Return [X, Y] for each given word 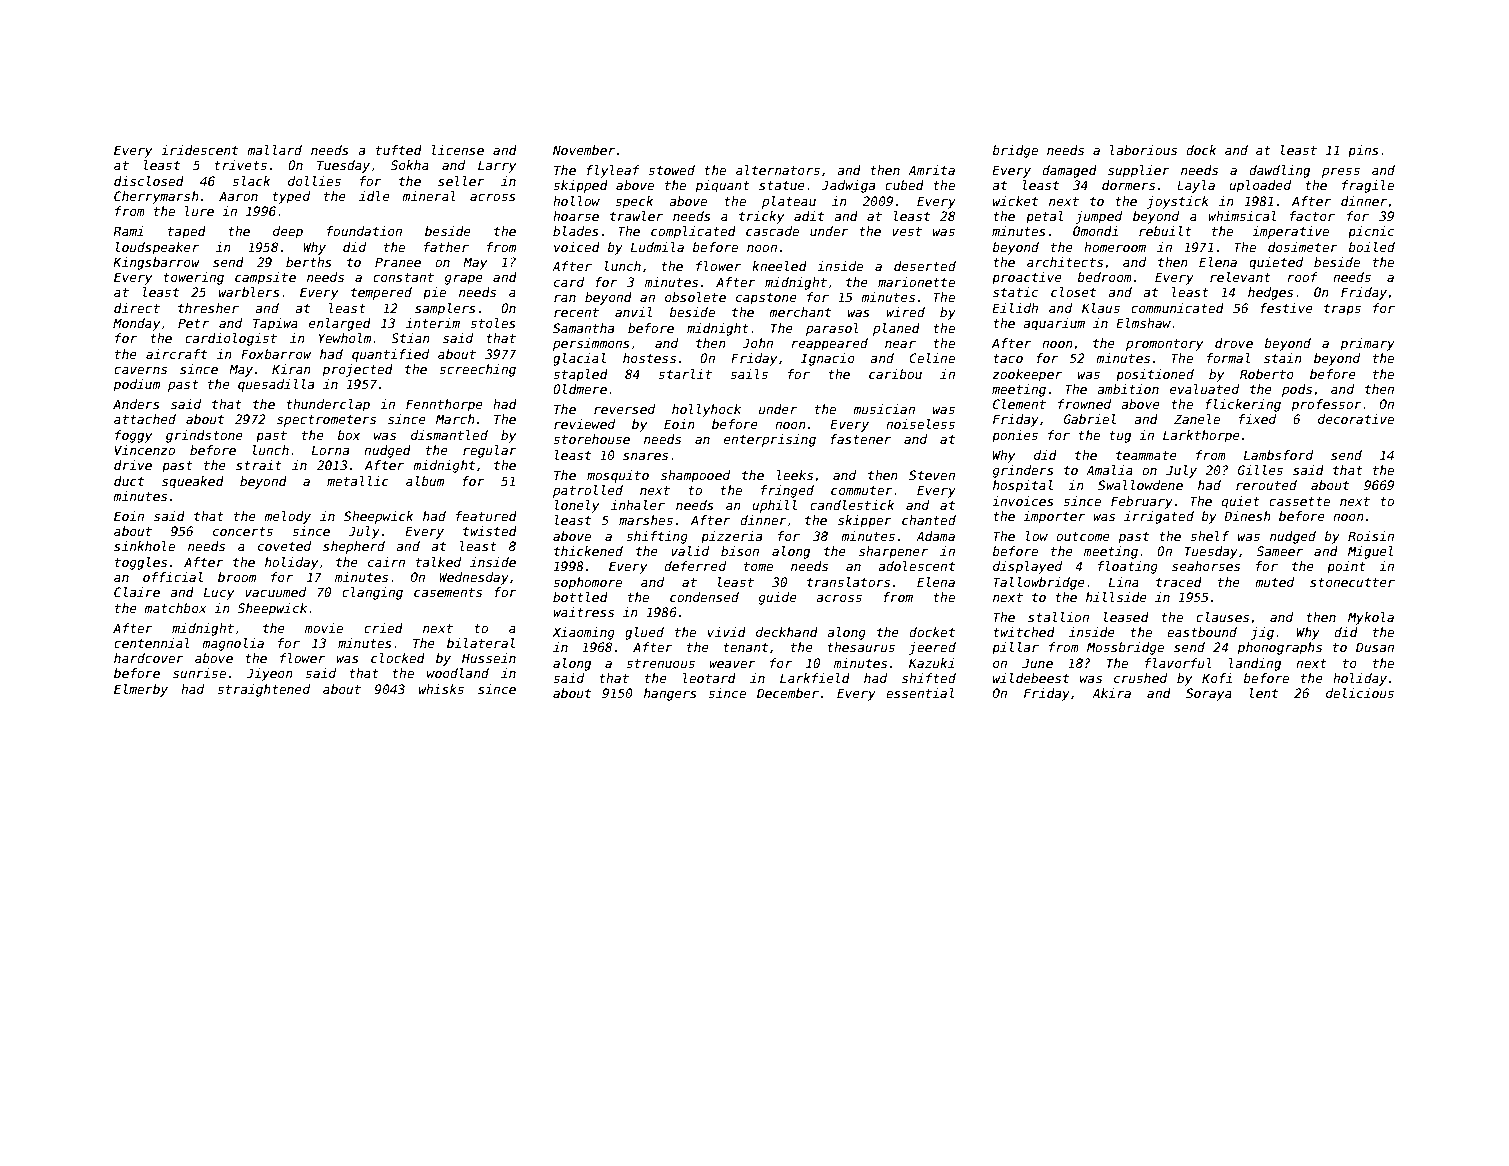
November [584, 150]
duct [129, 481]
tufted [399, 150]
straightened [263, 690]
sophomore [587, 583]
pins [1363, 151]
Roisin [1371, 536]
